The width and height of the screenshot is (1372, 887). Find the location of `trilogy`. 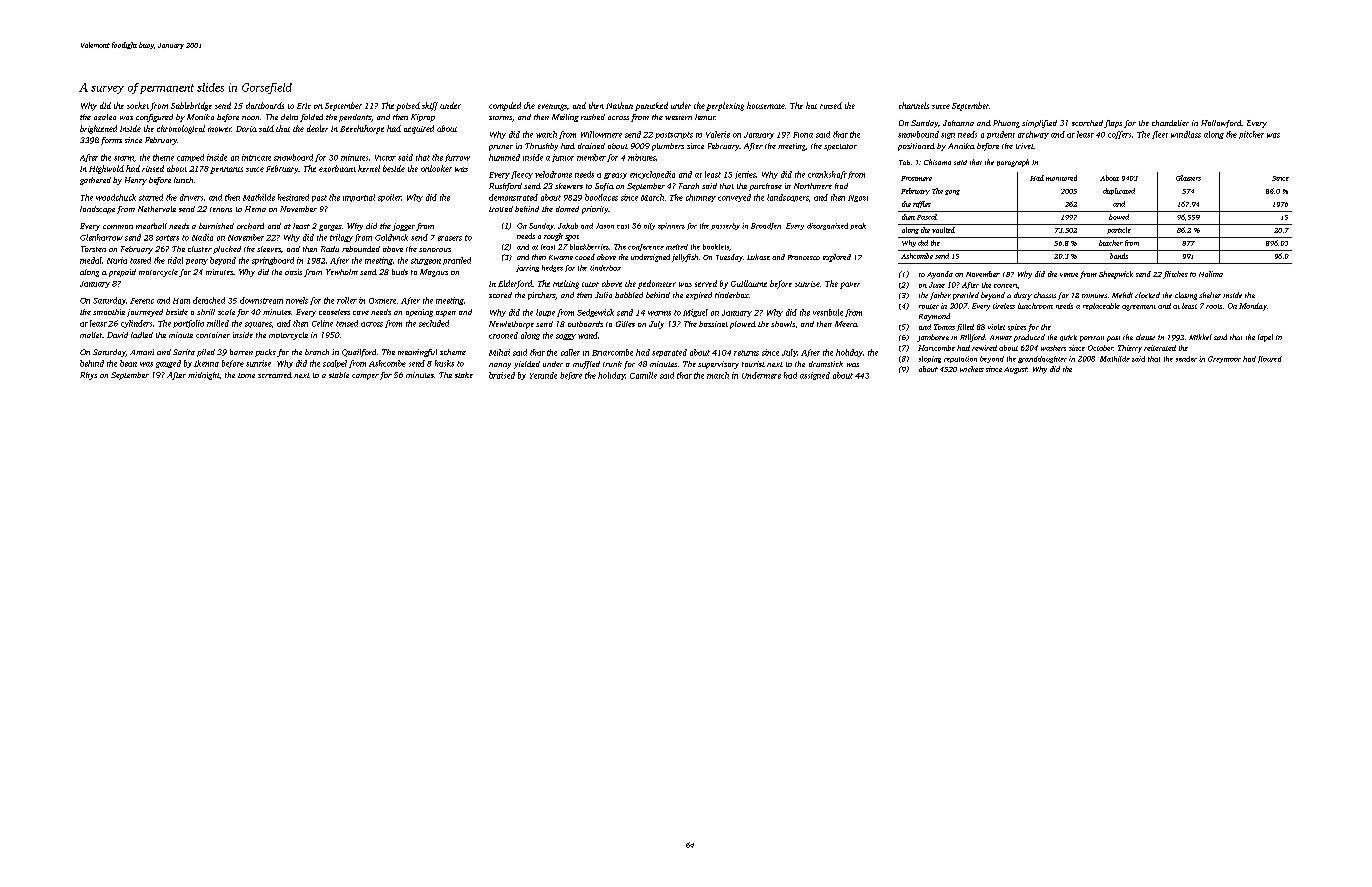

trilogy is located at coordinates (341, 238).
